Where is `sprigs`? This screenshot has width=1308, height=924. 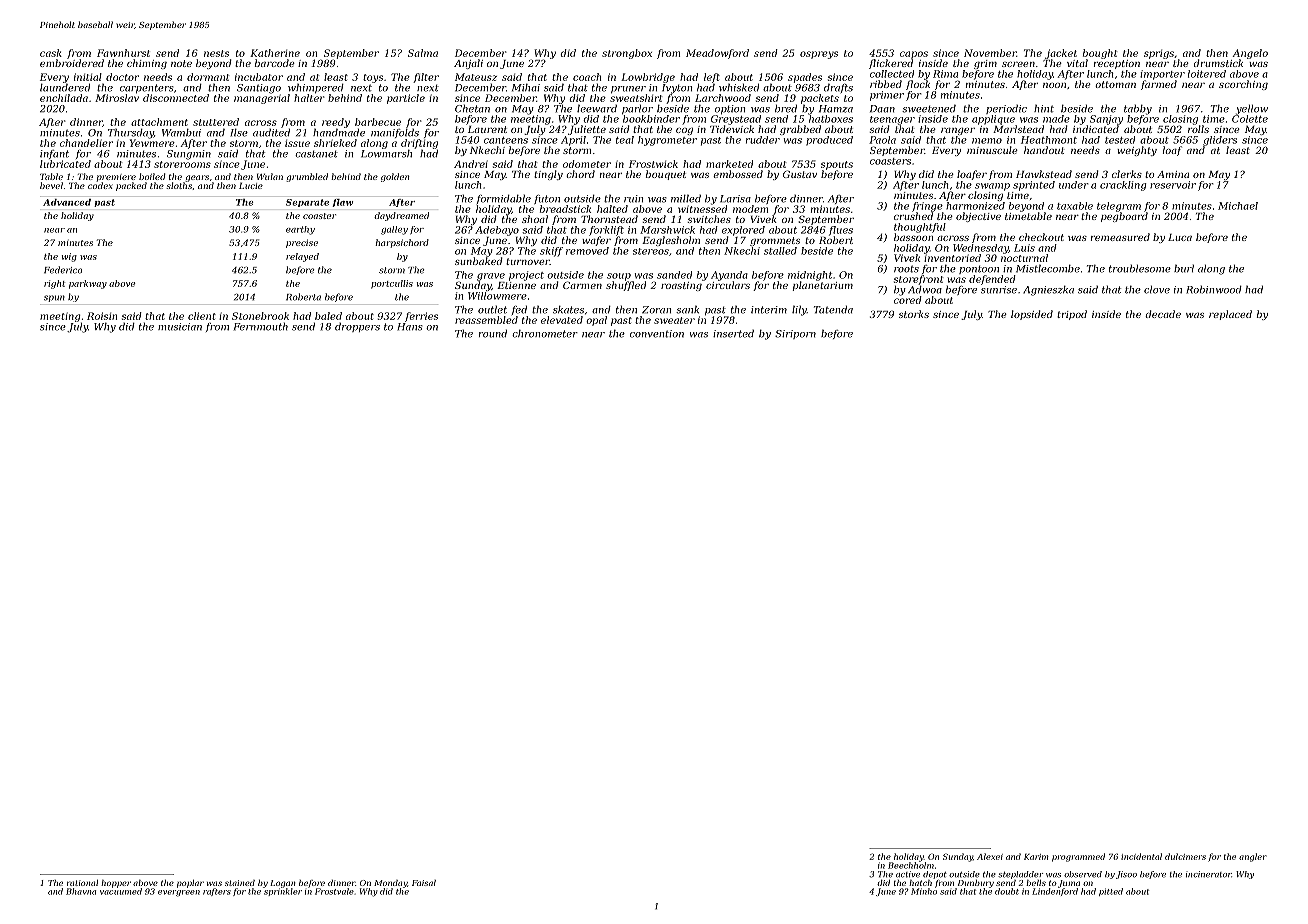
sprigs is located at coordinates (1159, 54).
